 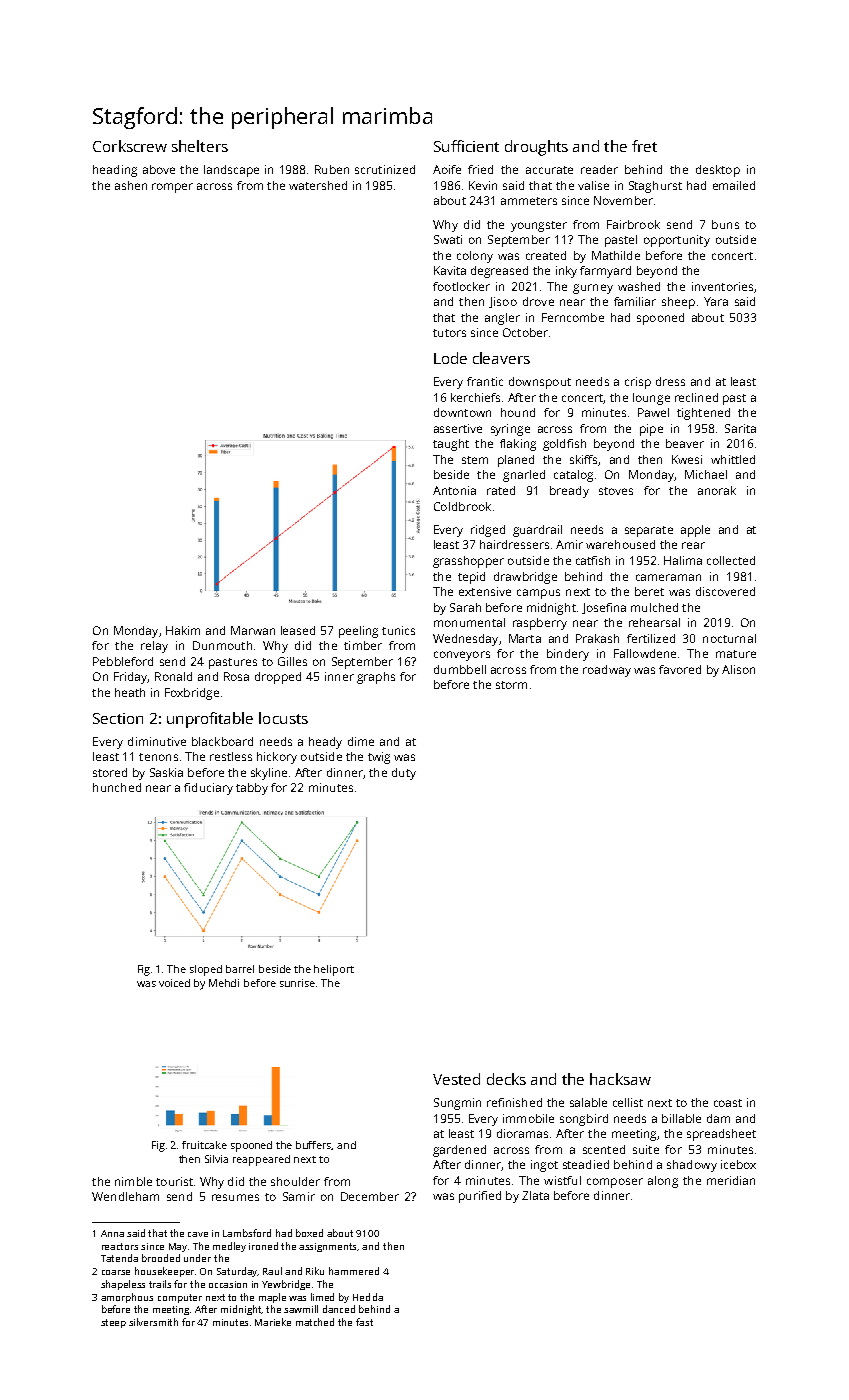 I want to click on restless, so click(x=231, y=756).
